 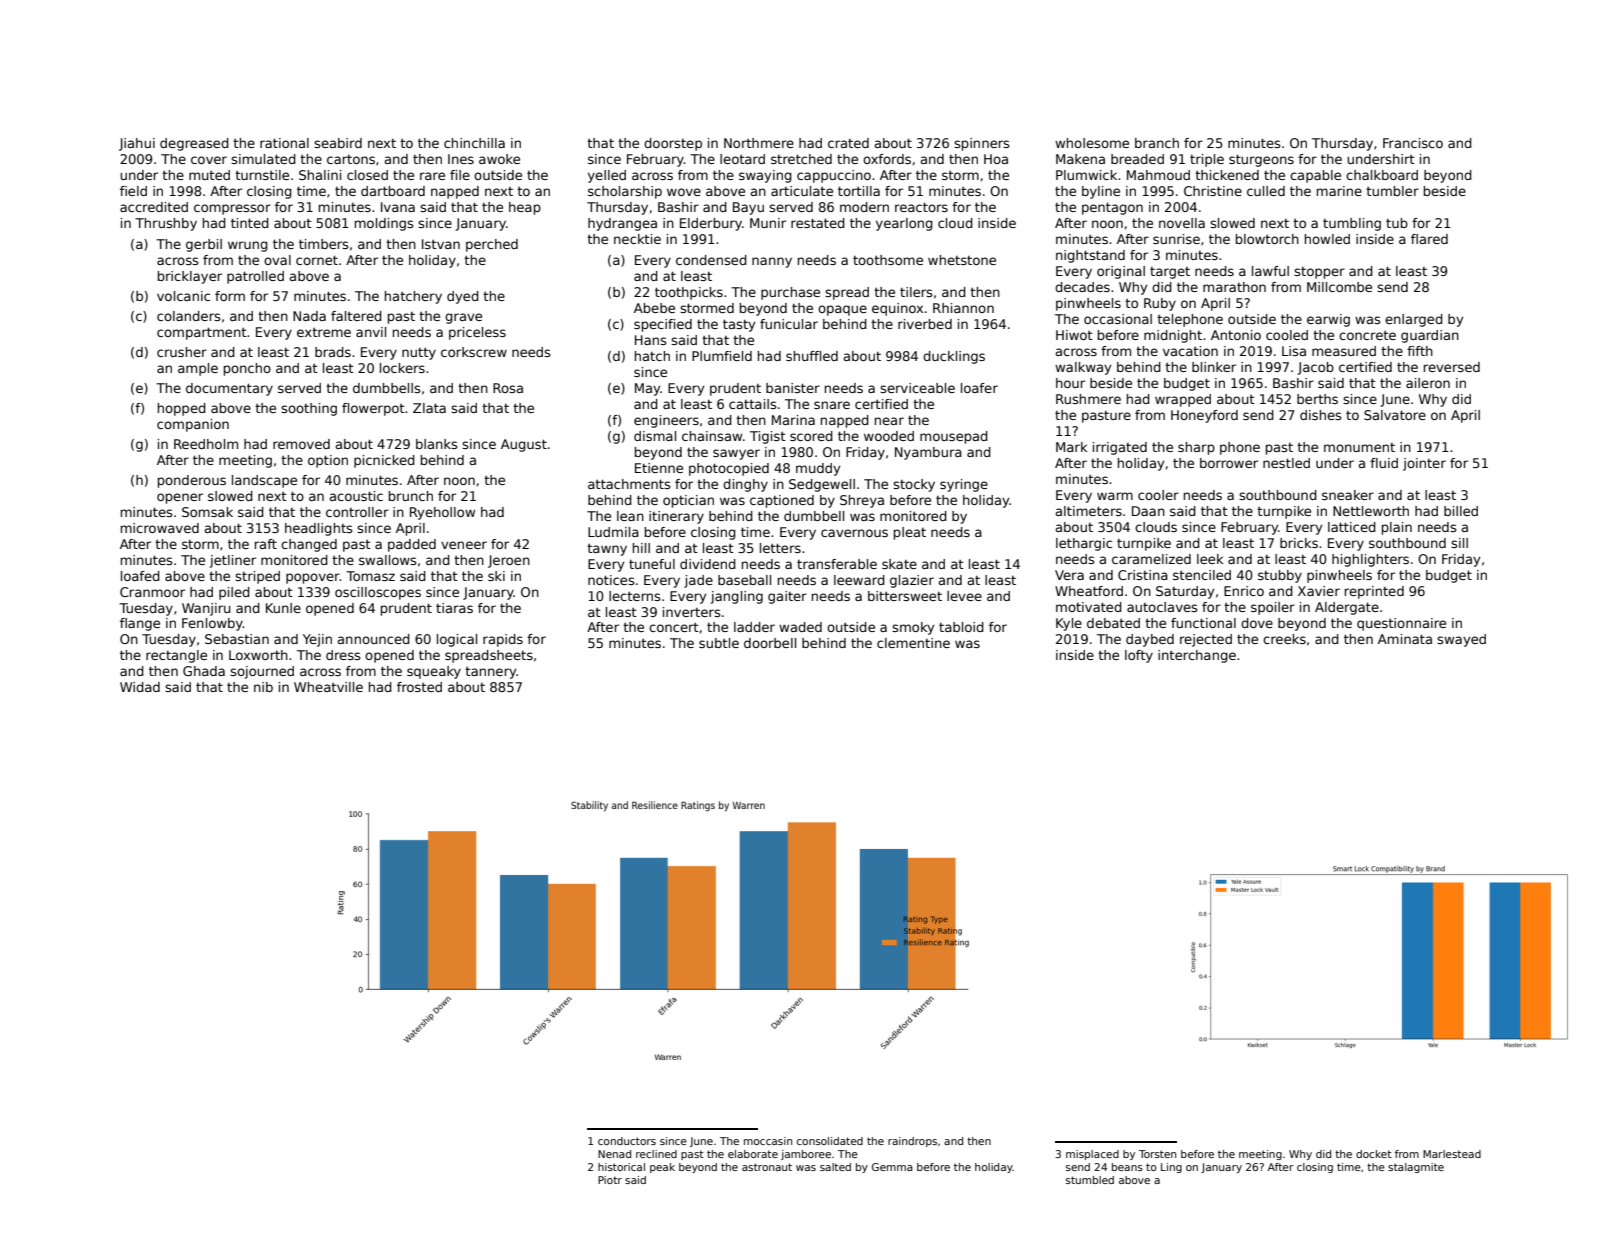 I want to click on peak, so click(x=662, y=1168).
